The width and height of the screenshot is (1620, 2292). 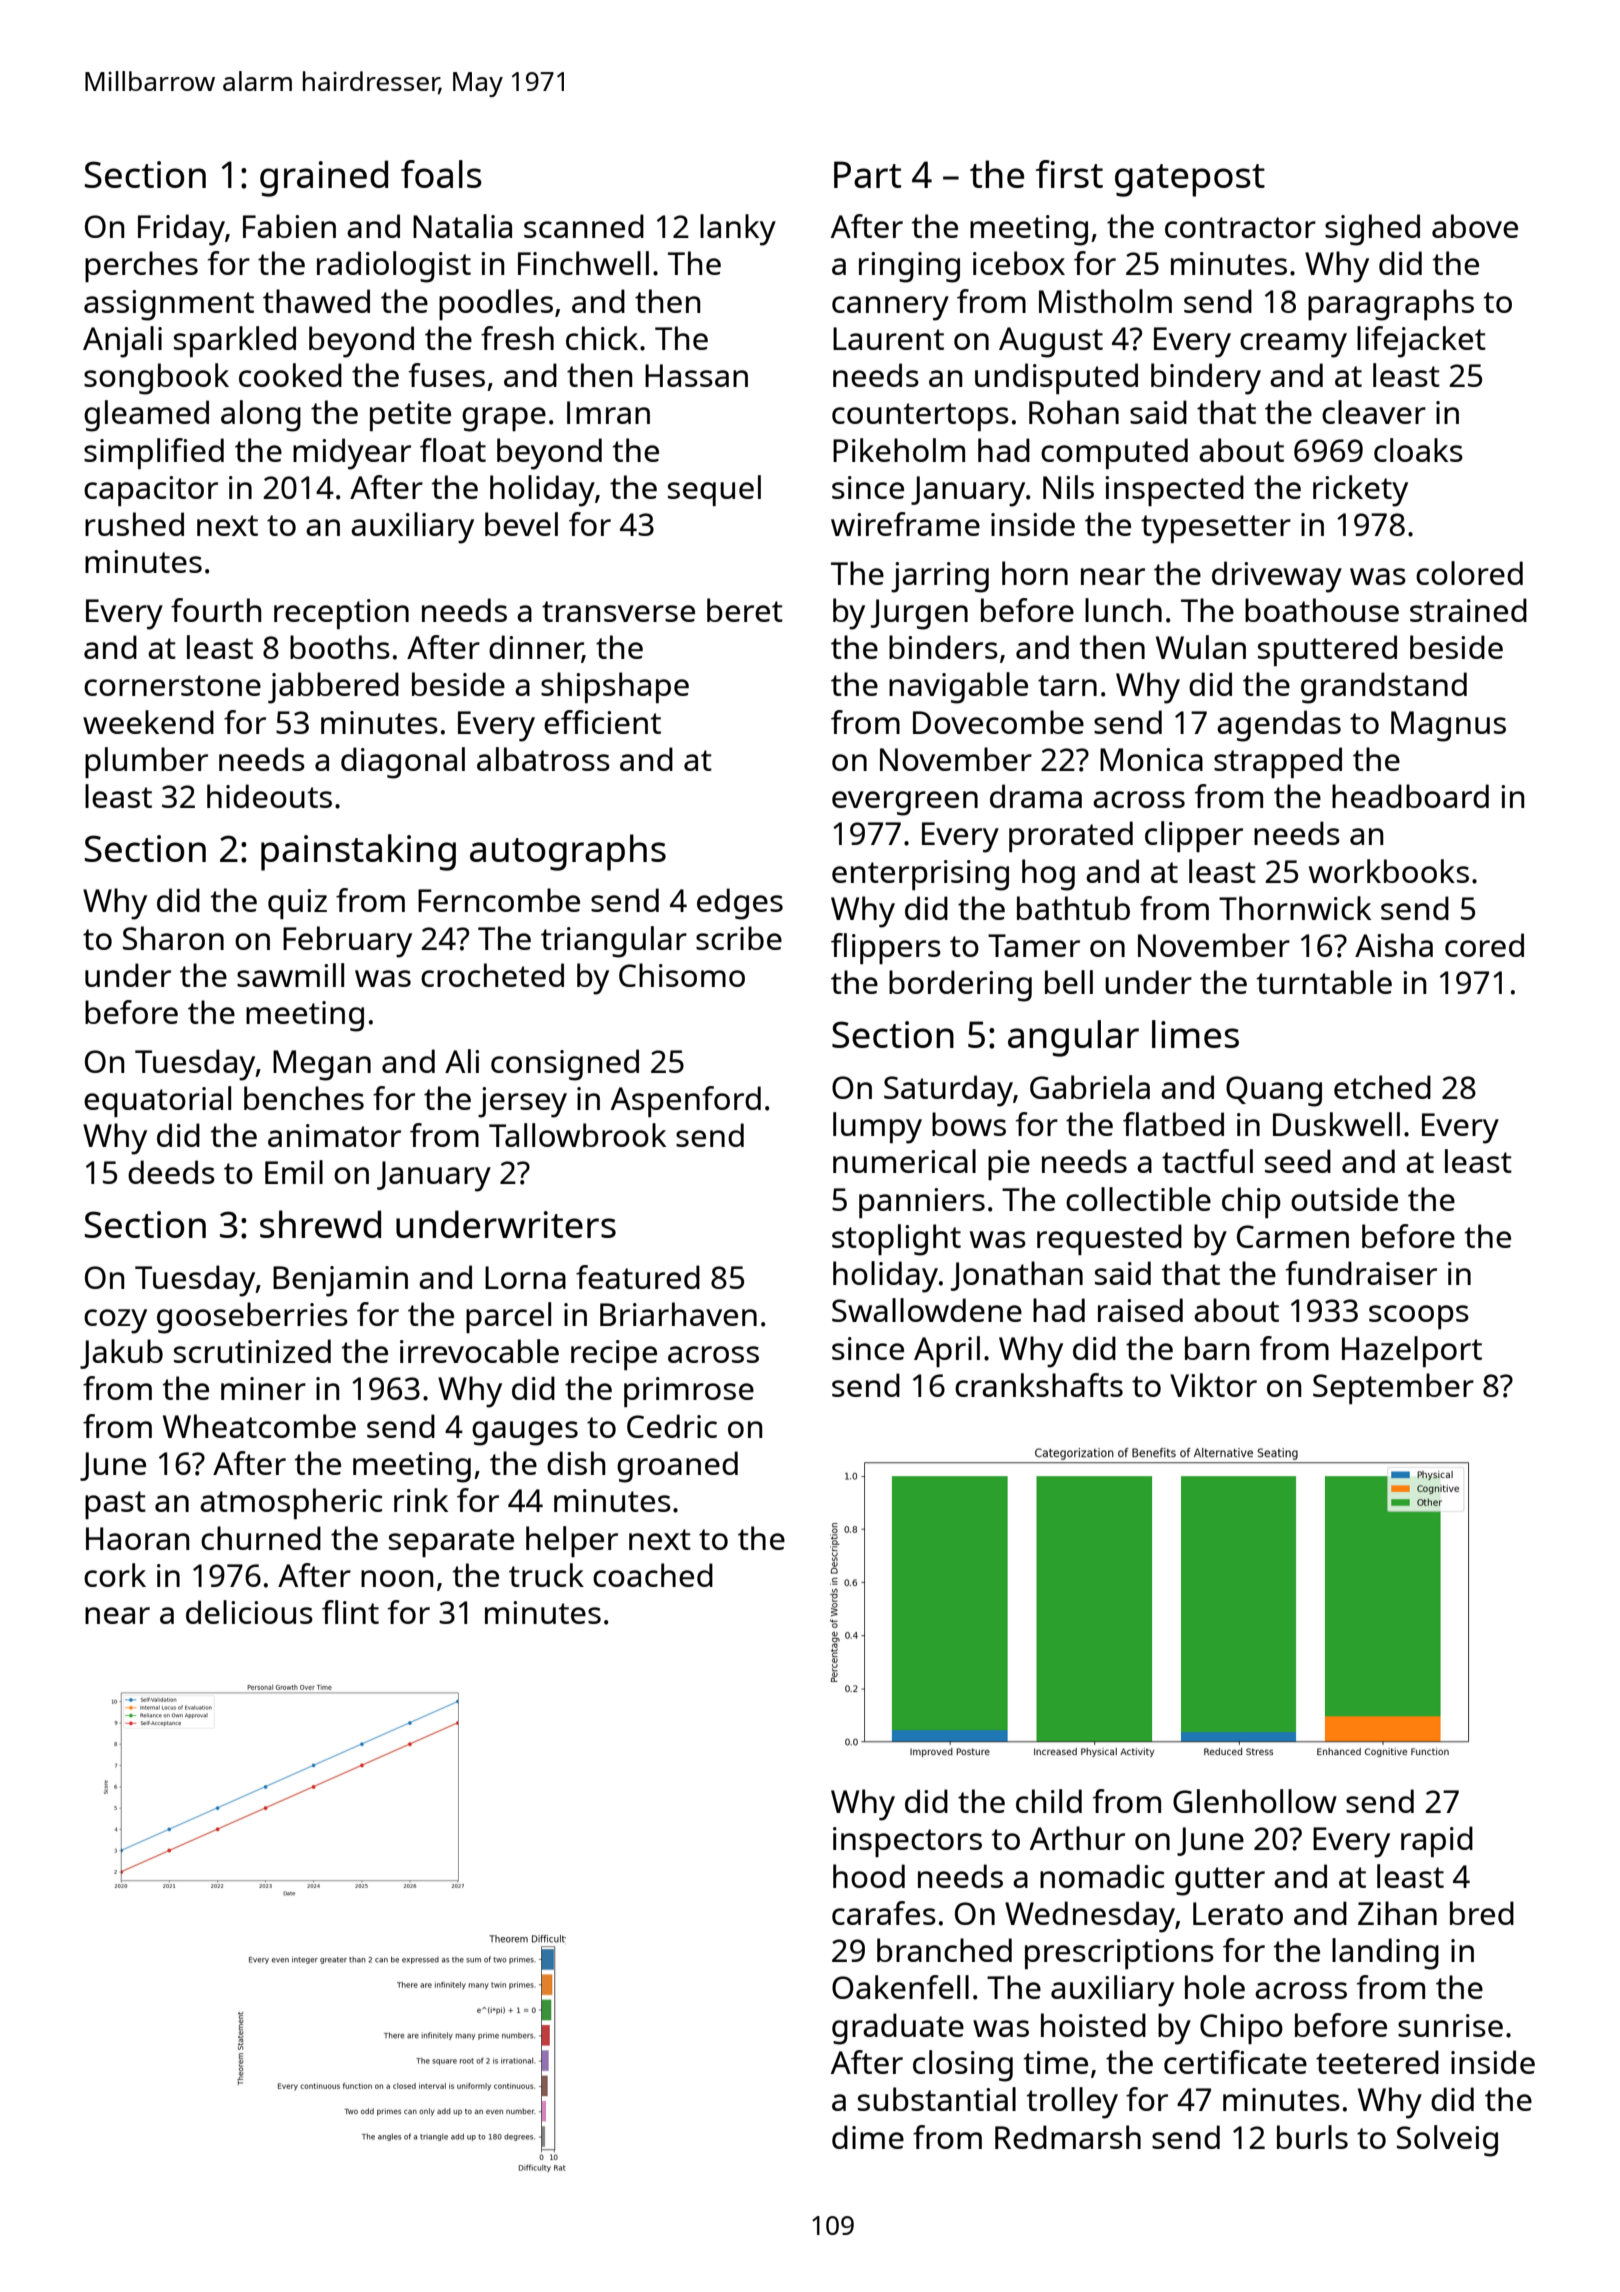 What do you see at coordinates (441, 174) in the screenshot?
I see `foals` at bounding box center [441, 174].
